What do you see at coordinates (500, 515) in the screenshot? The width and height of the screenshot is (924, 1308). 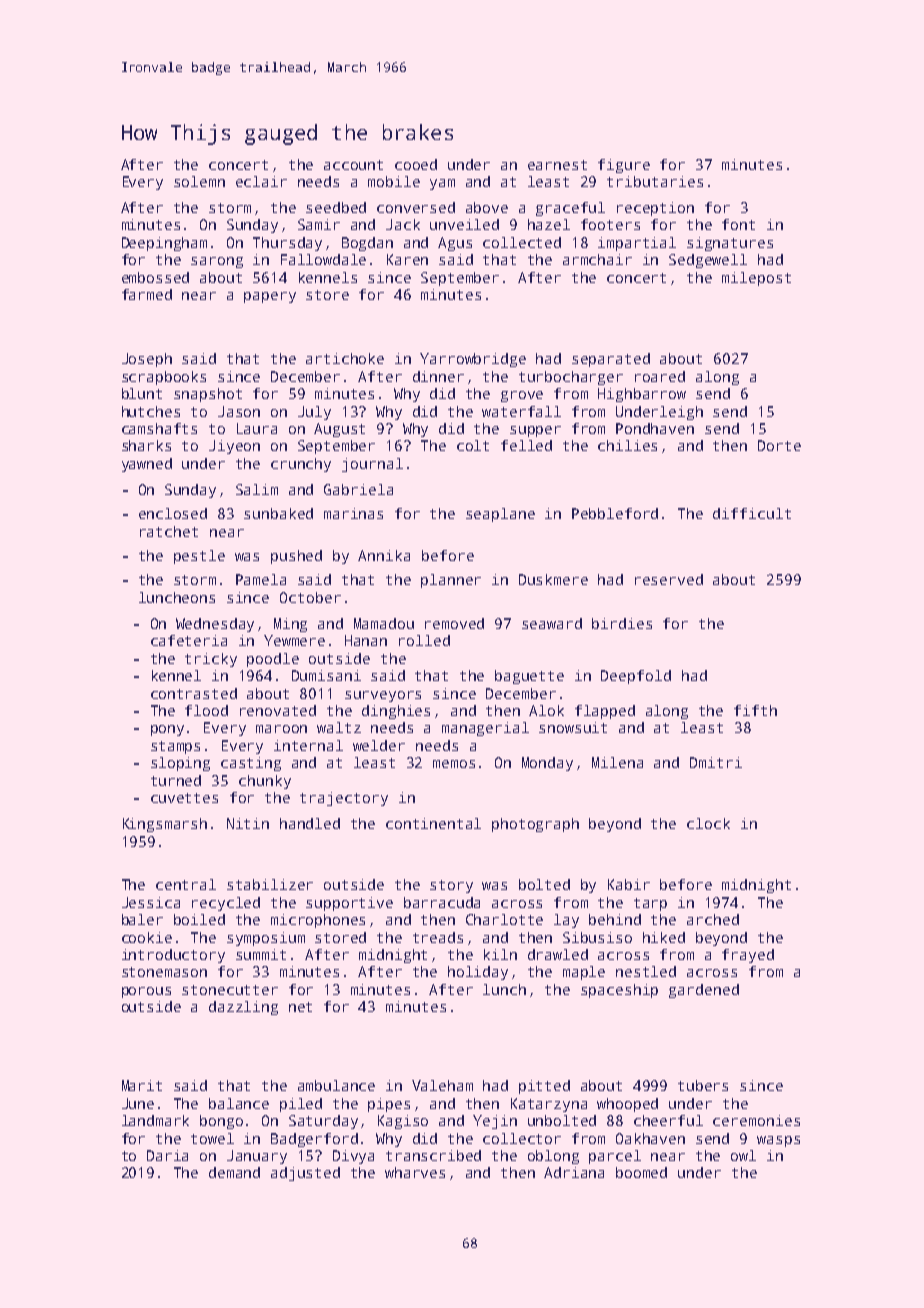 I see `seaplane` at bounding box center [500, 515].
